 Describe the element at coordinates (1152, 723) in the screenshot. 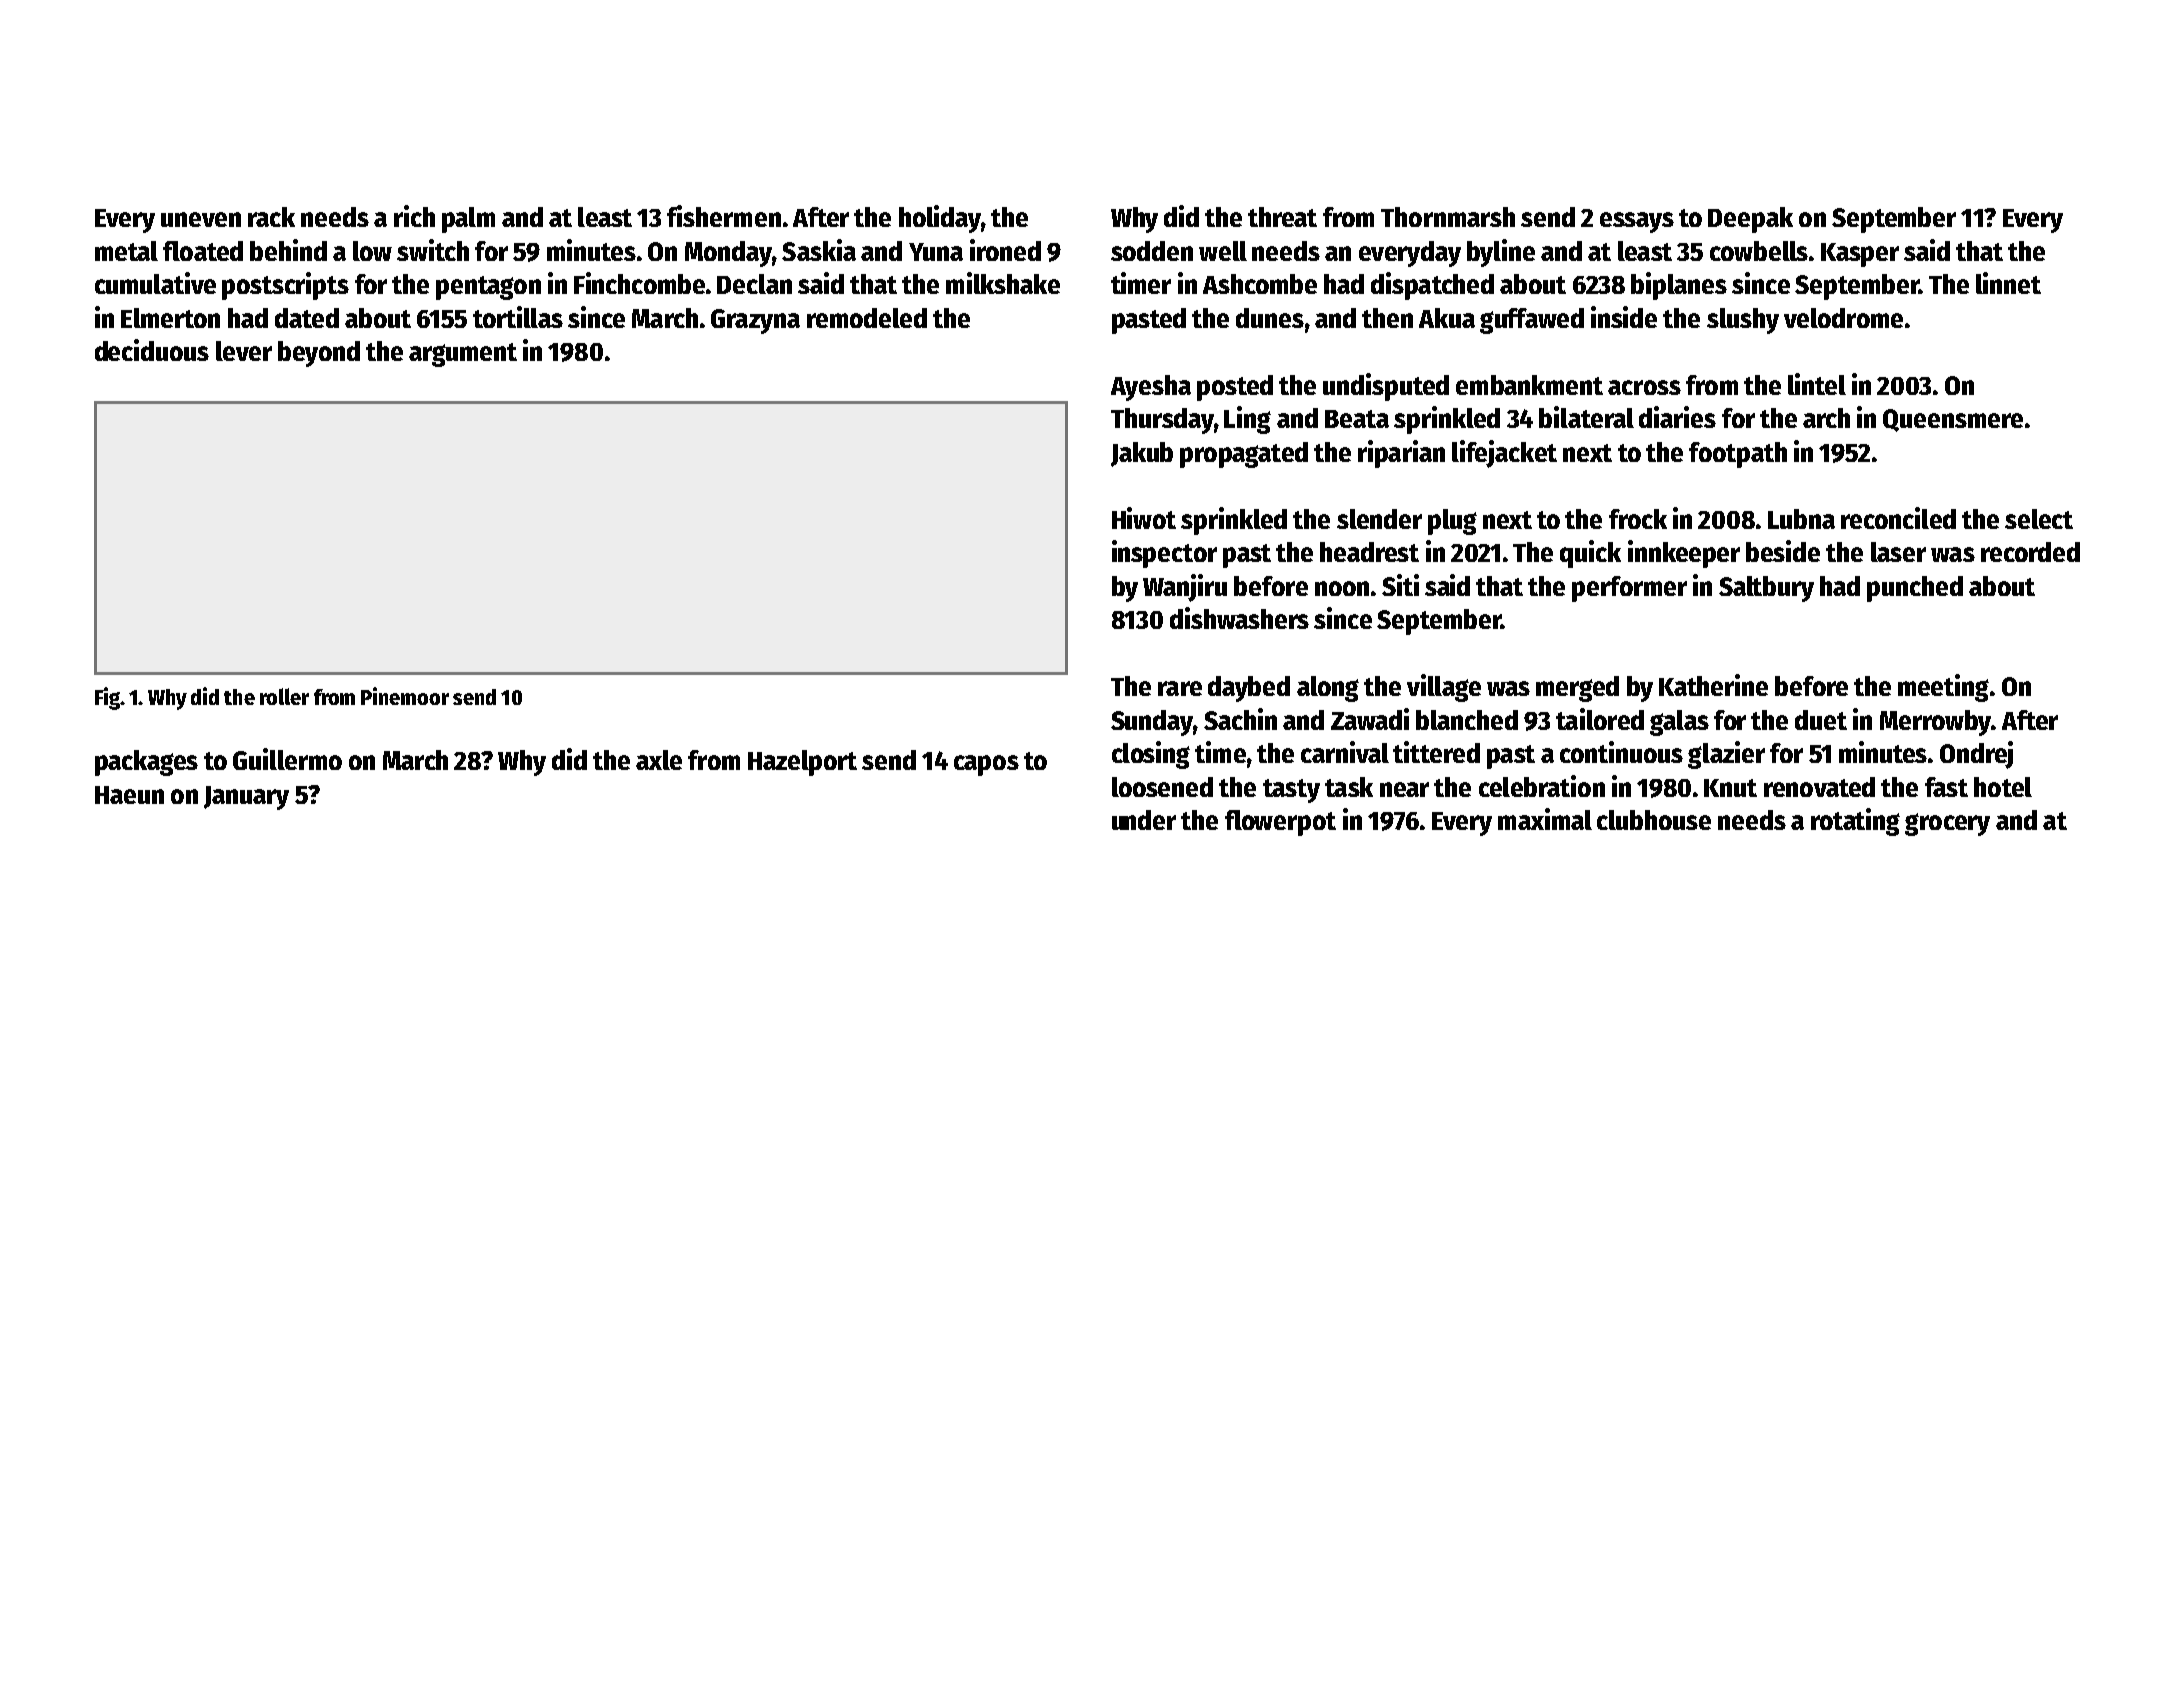

I see `Sunday` at that location.
